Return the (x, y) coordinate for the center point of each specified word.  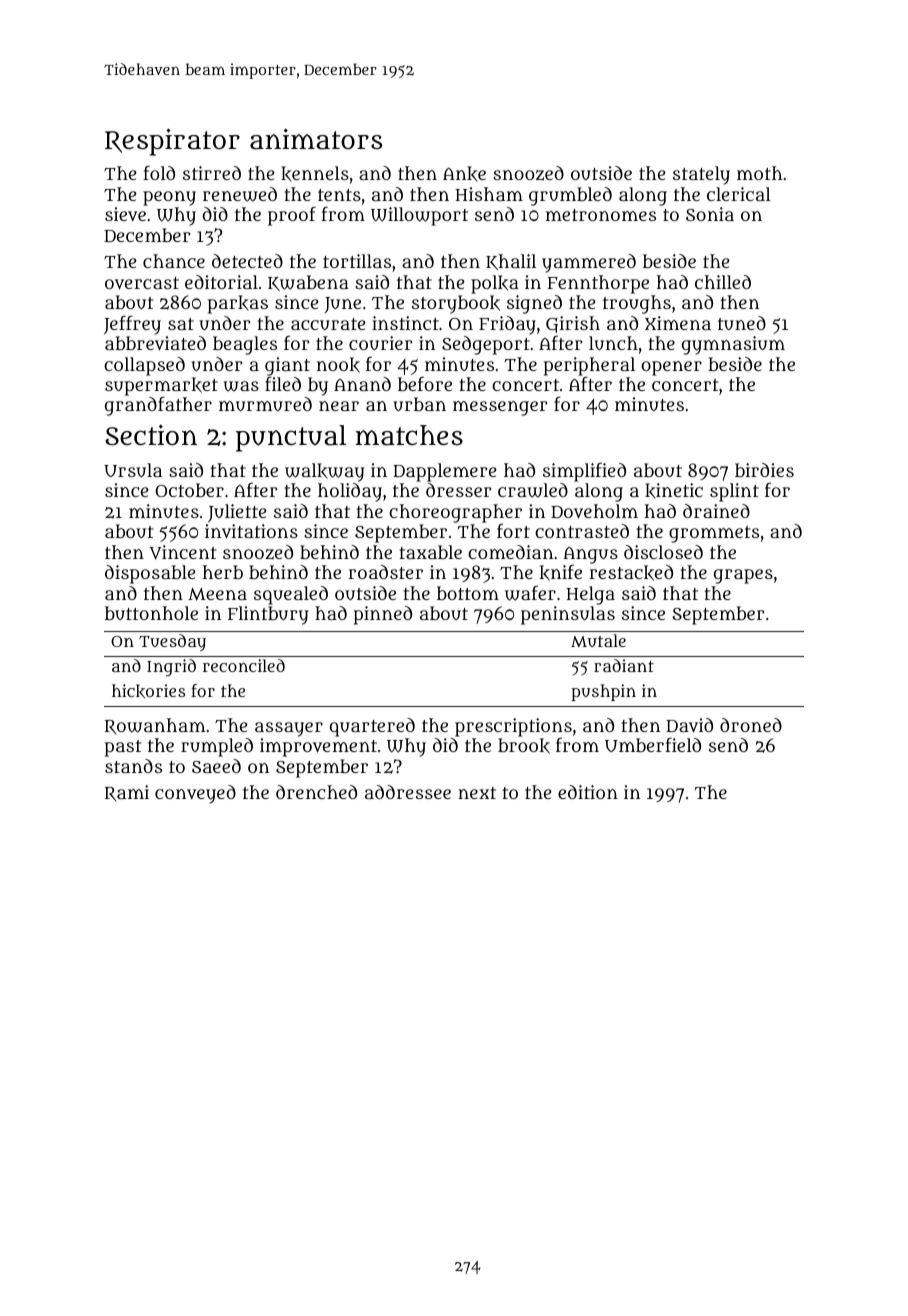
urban (419, 404)
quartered (372, 727)
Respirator (172, 142)
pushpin (603, 692)
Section (151, 435)
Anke (464, 174)
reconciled (244, 665)
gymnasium (733, 345)
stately (701, 175)
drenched (316, 792)
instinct (405, 323)
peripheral (589, 366)
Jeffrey (132, 325)
